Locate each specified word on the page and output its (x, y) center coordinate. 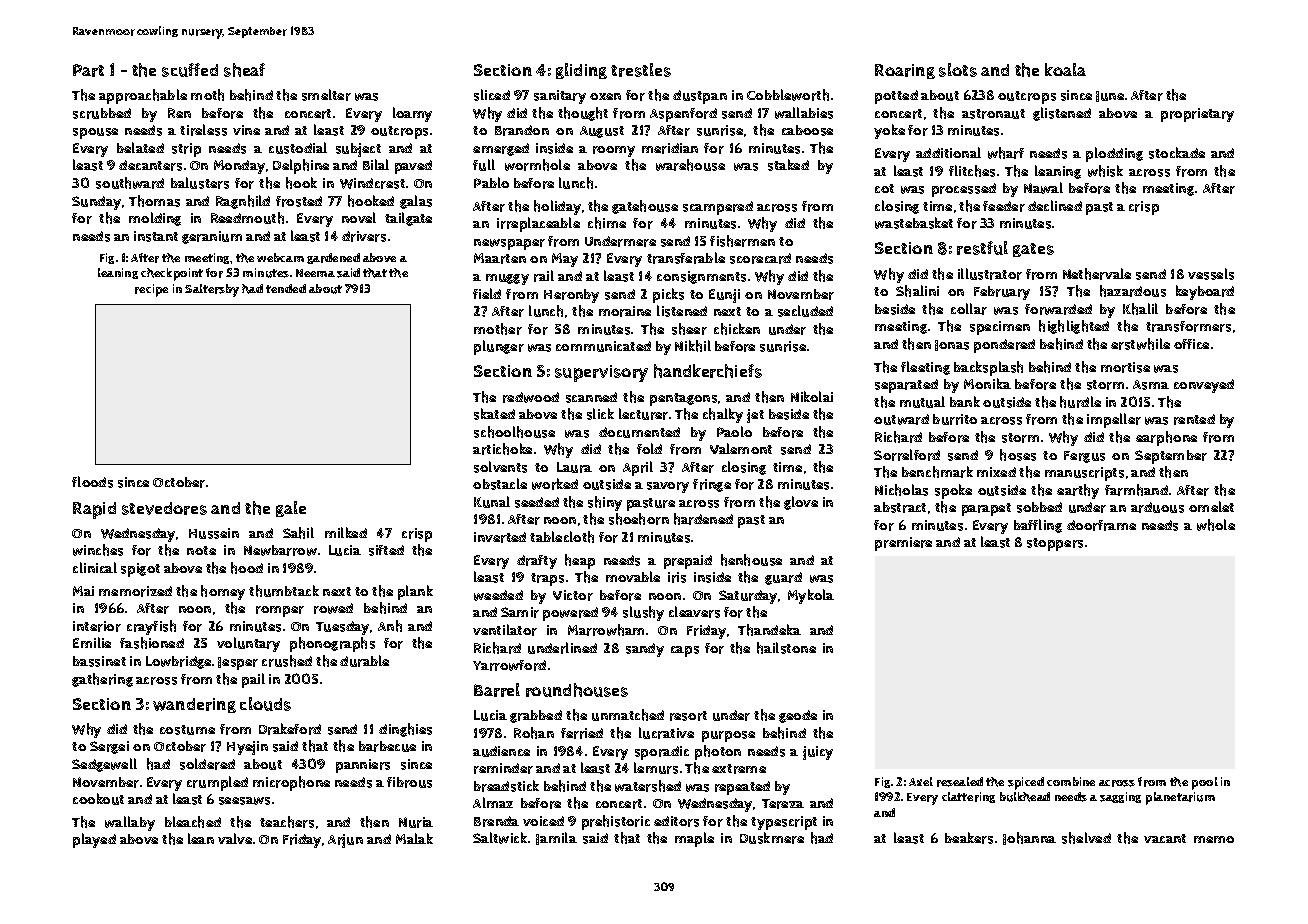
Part (88, 70)
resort (688, 716)
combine (1071, 781)
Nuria (416, 822)
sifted (386, 550)
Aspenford (683, 115)
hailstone (786, 648)
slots (958, 70)
